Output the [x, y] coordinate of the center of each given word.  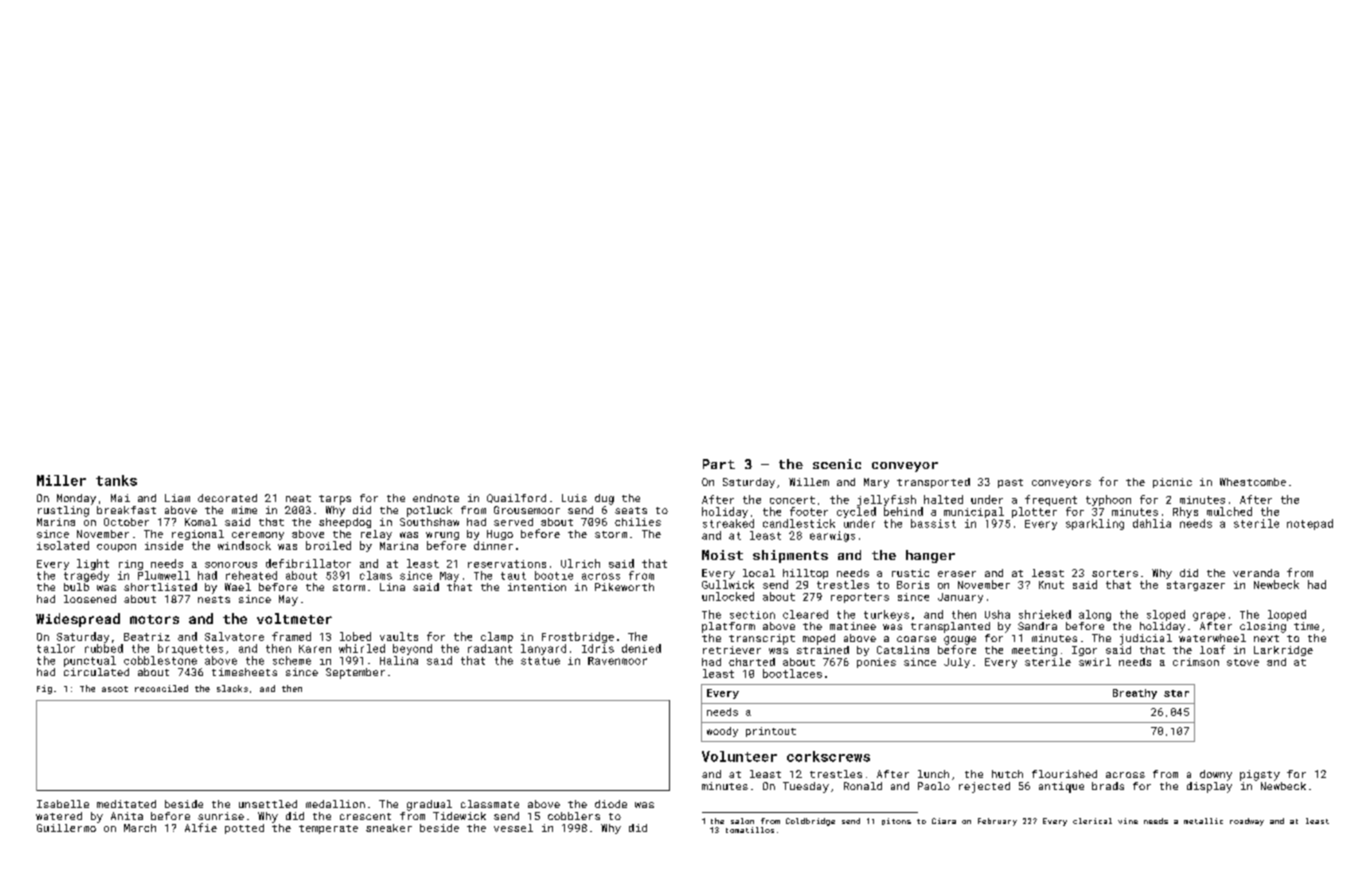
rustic [910, 573]
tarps [335, 500]
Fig [44, 689]
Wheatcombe [1253, 482]
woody [722, 732]
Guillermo [66, 828]
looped [1287, 615]
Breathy [1135, 694]
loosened [90, 599]
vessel [513, 828]
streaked [728, 523]
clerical [1092, 821]
